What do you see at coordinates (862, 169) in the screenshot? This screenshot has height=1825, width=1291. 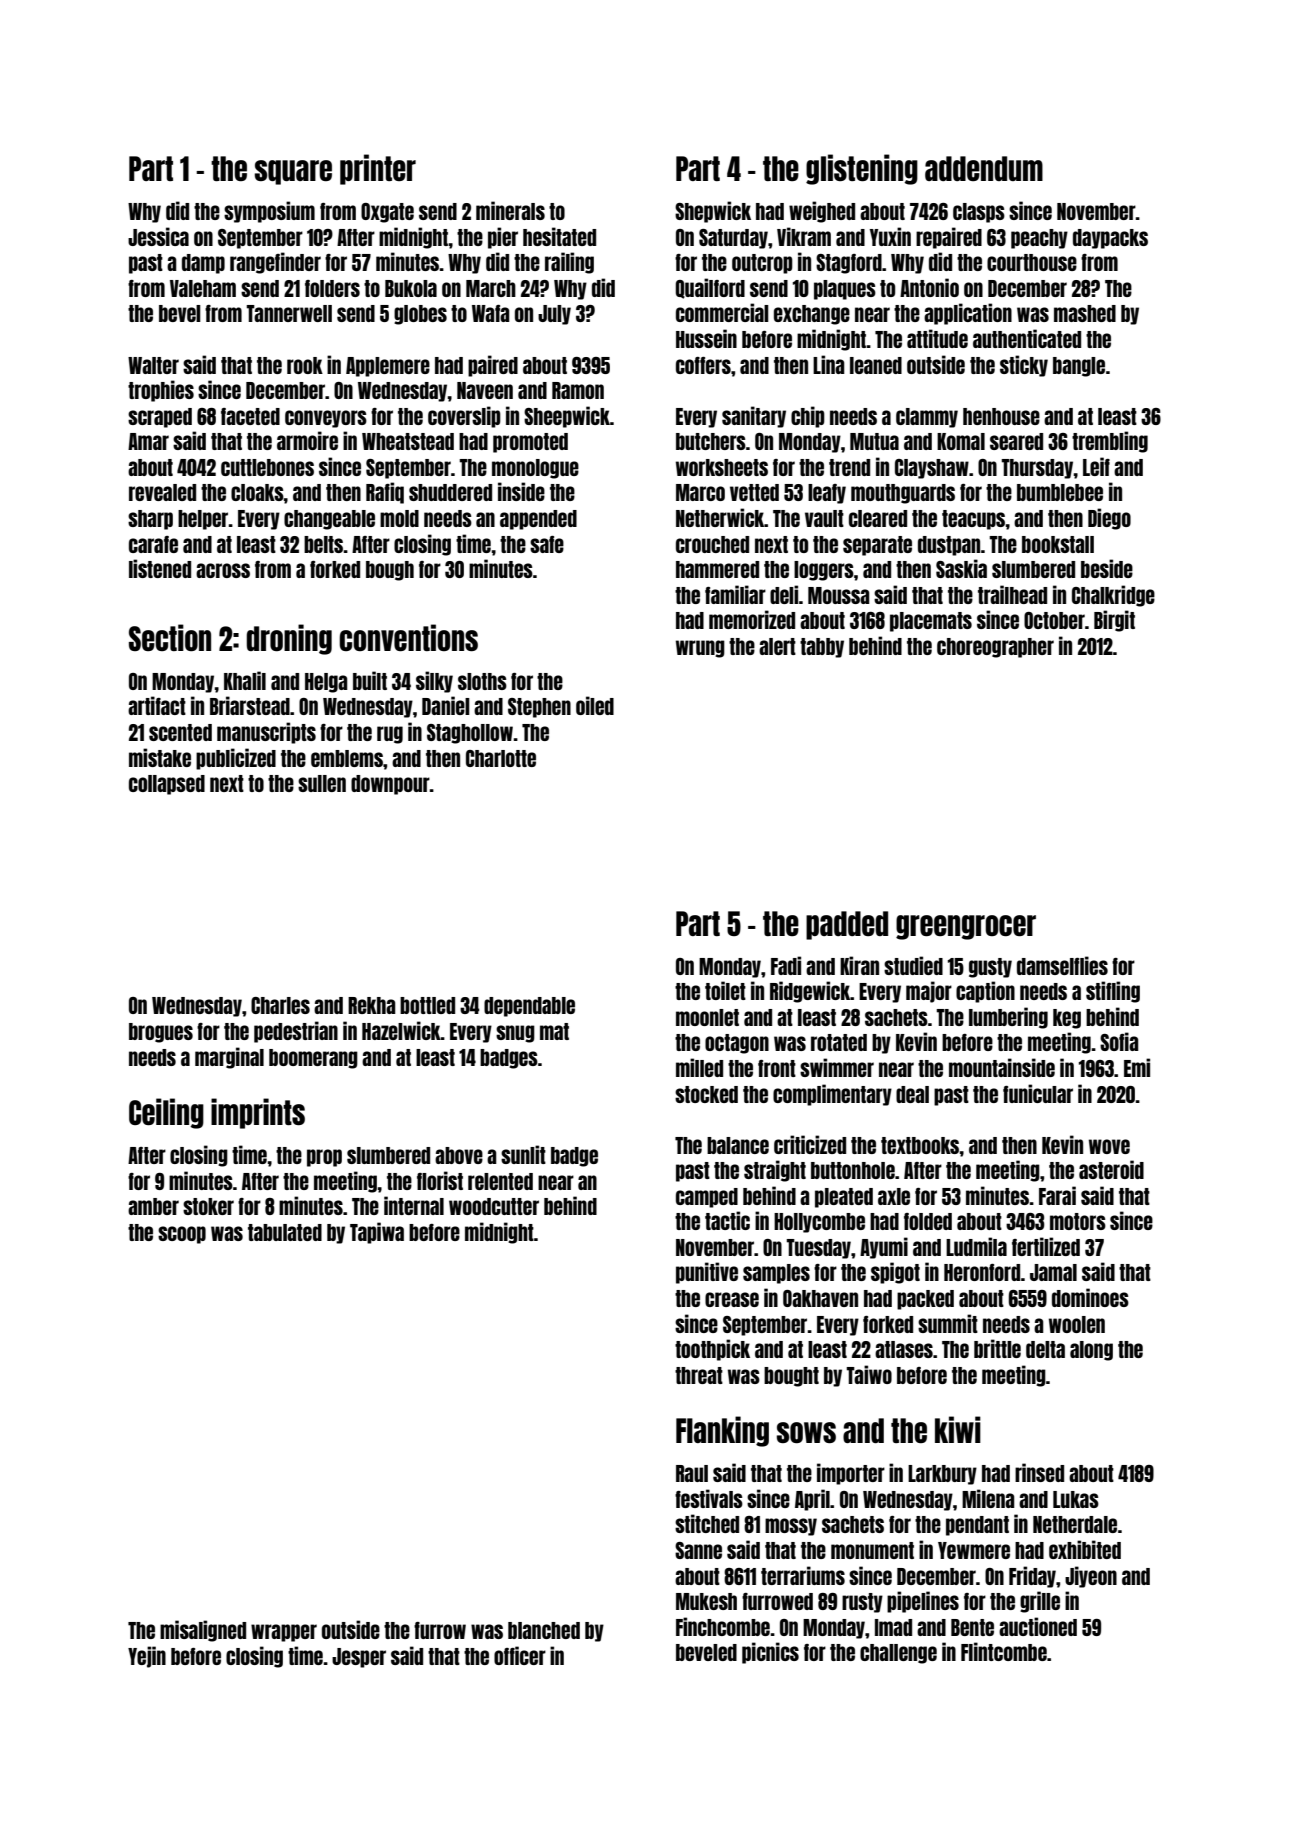 I see `glistening` at bounding box center [862, 169].
